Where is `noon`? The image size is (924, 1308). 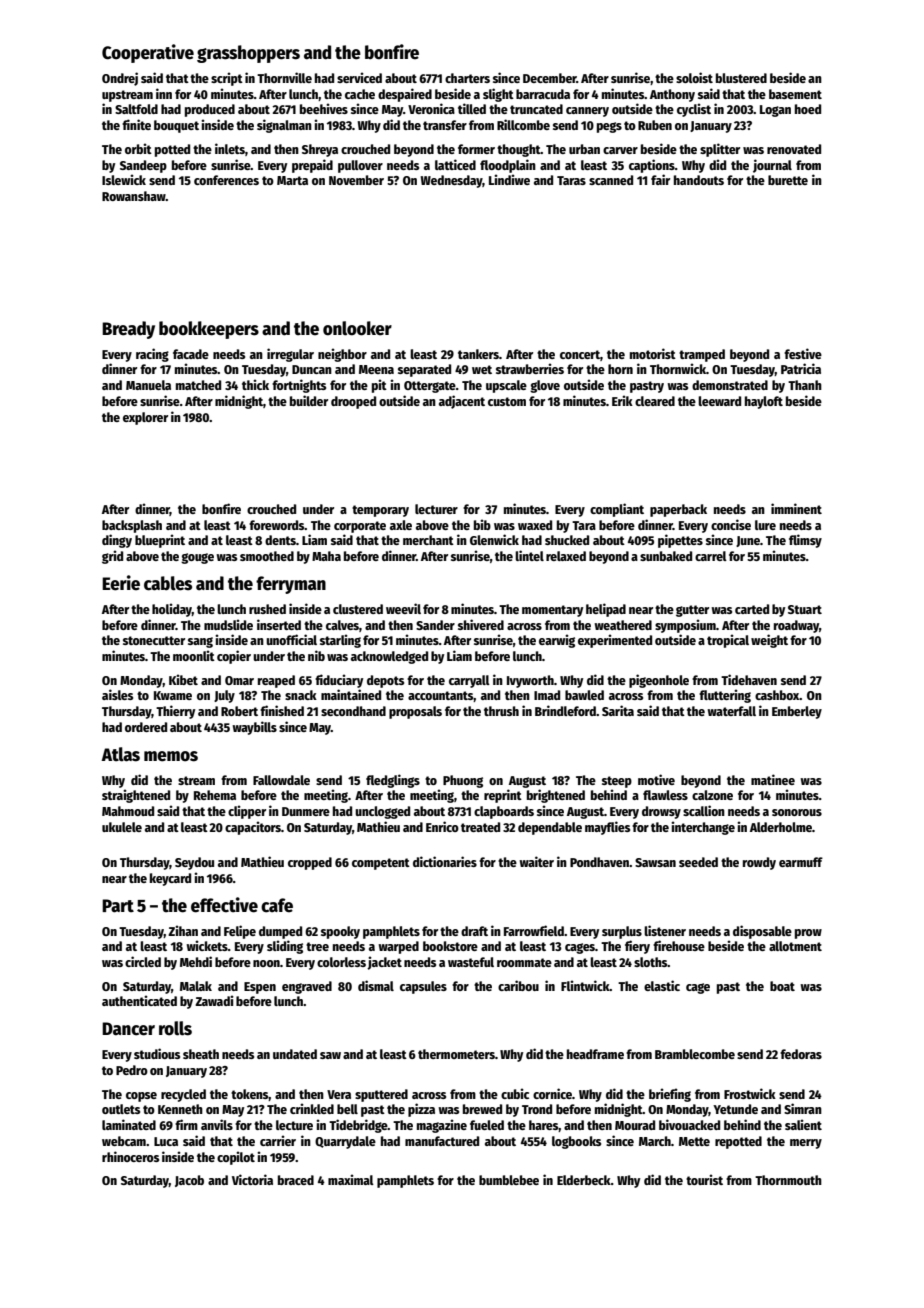
noon is located at coordinates (266, 963).
